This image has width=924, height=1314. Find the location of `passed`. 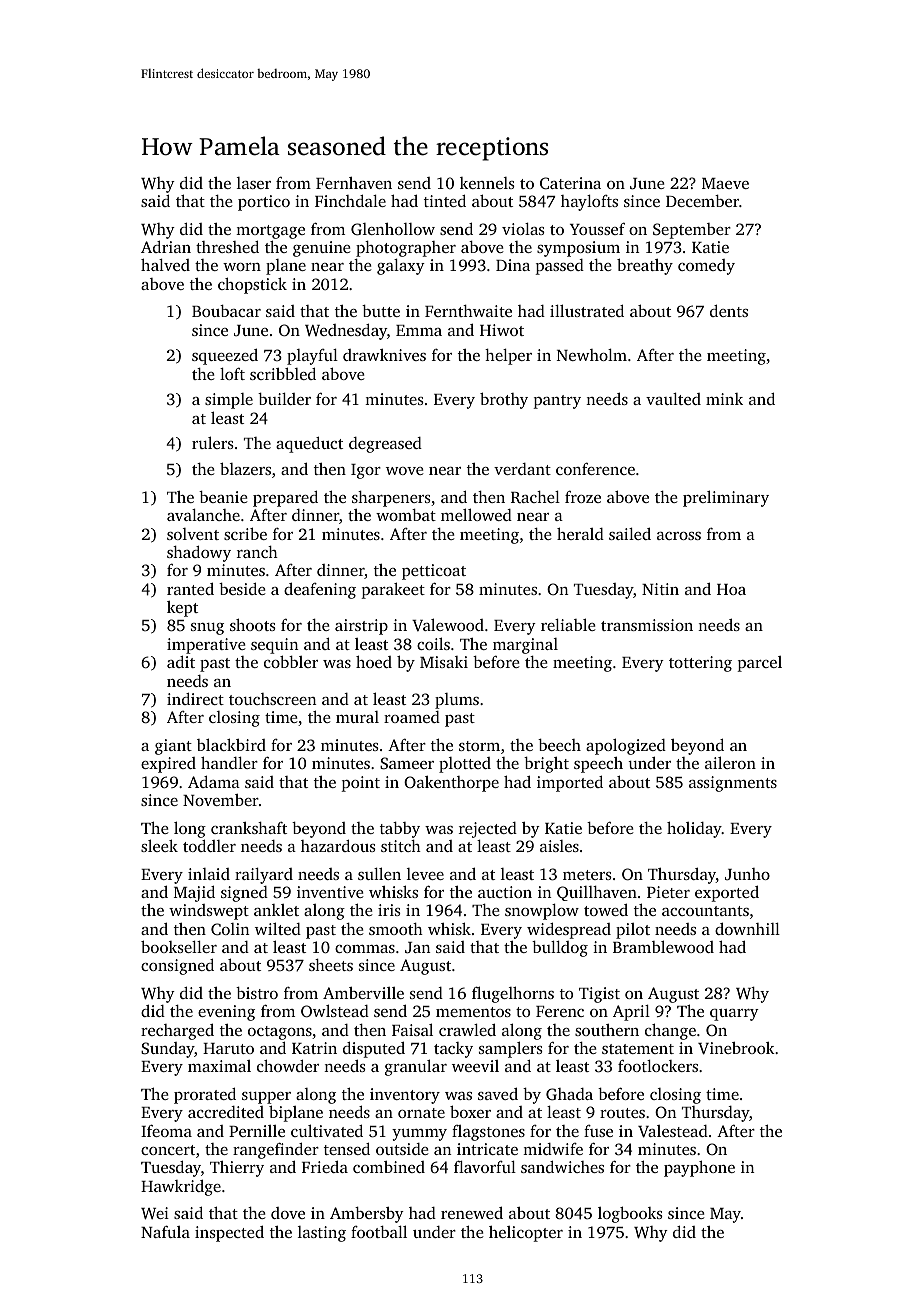

passed is located at coordinates (559, 267).
